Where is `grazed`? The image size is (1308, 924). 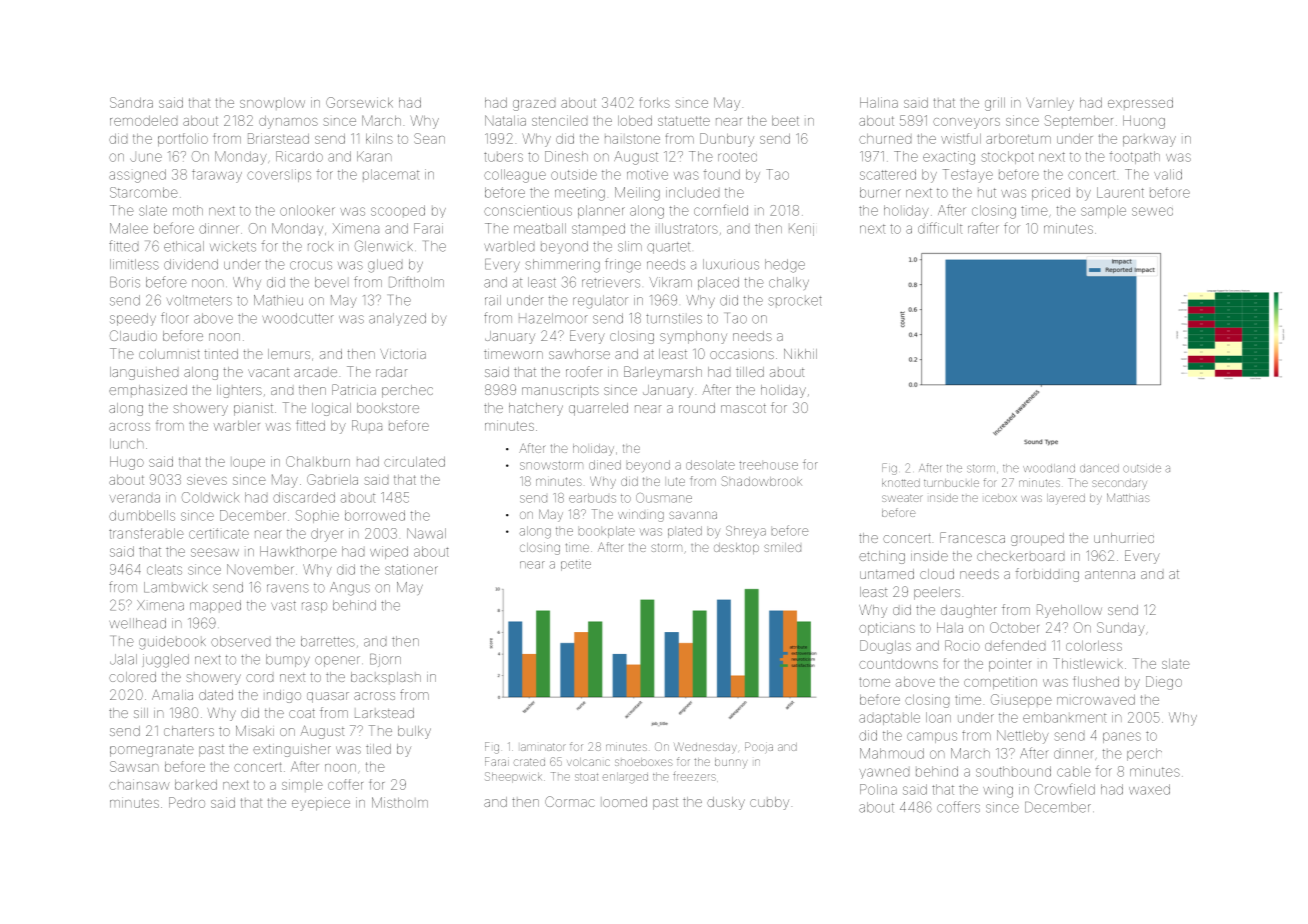
grazed is located at coordinates (534, 105).
